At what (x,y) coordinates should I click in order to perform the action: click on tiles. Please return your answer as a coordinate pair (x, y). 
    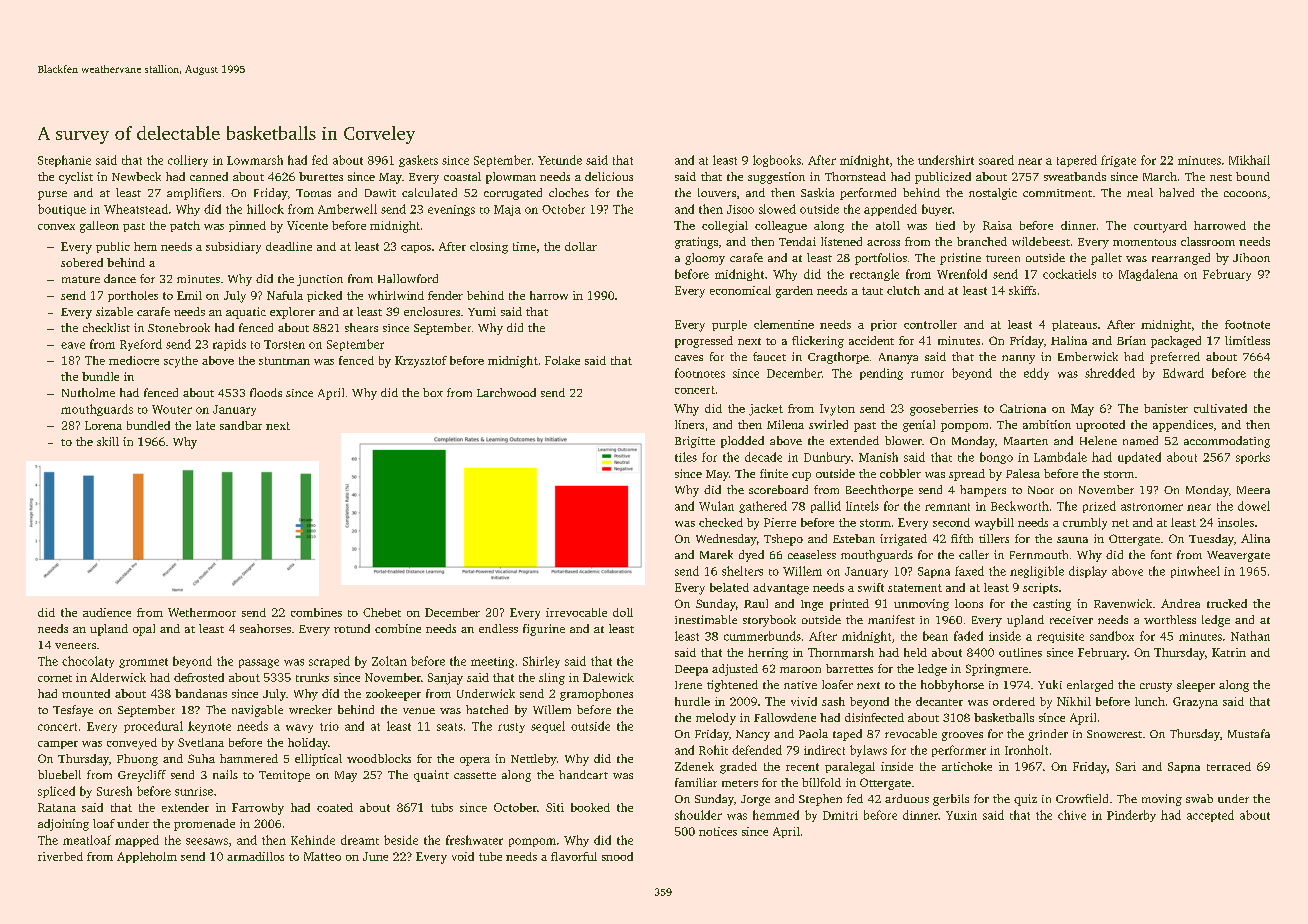
    Looking at the image, I should click on (686, 457).
